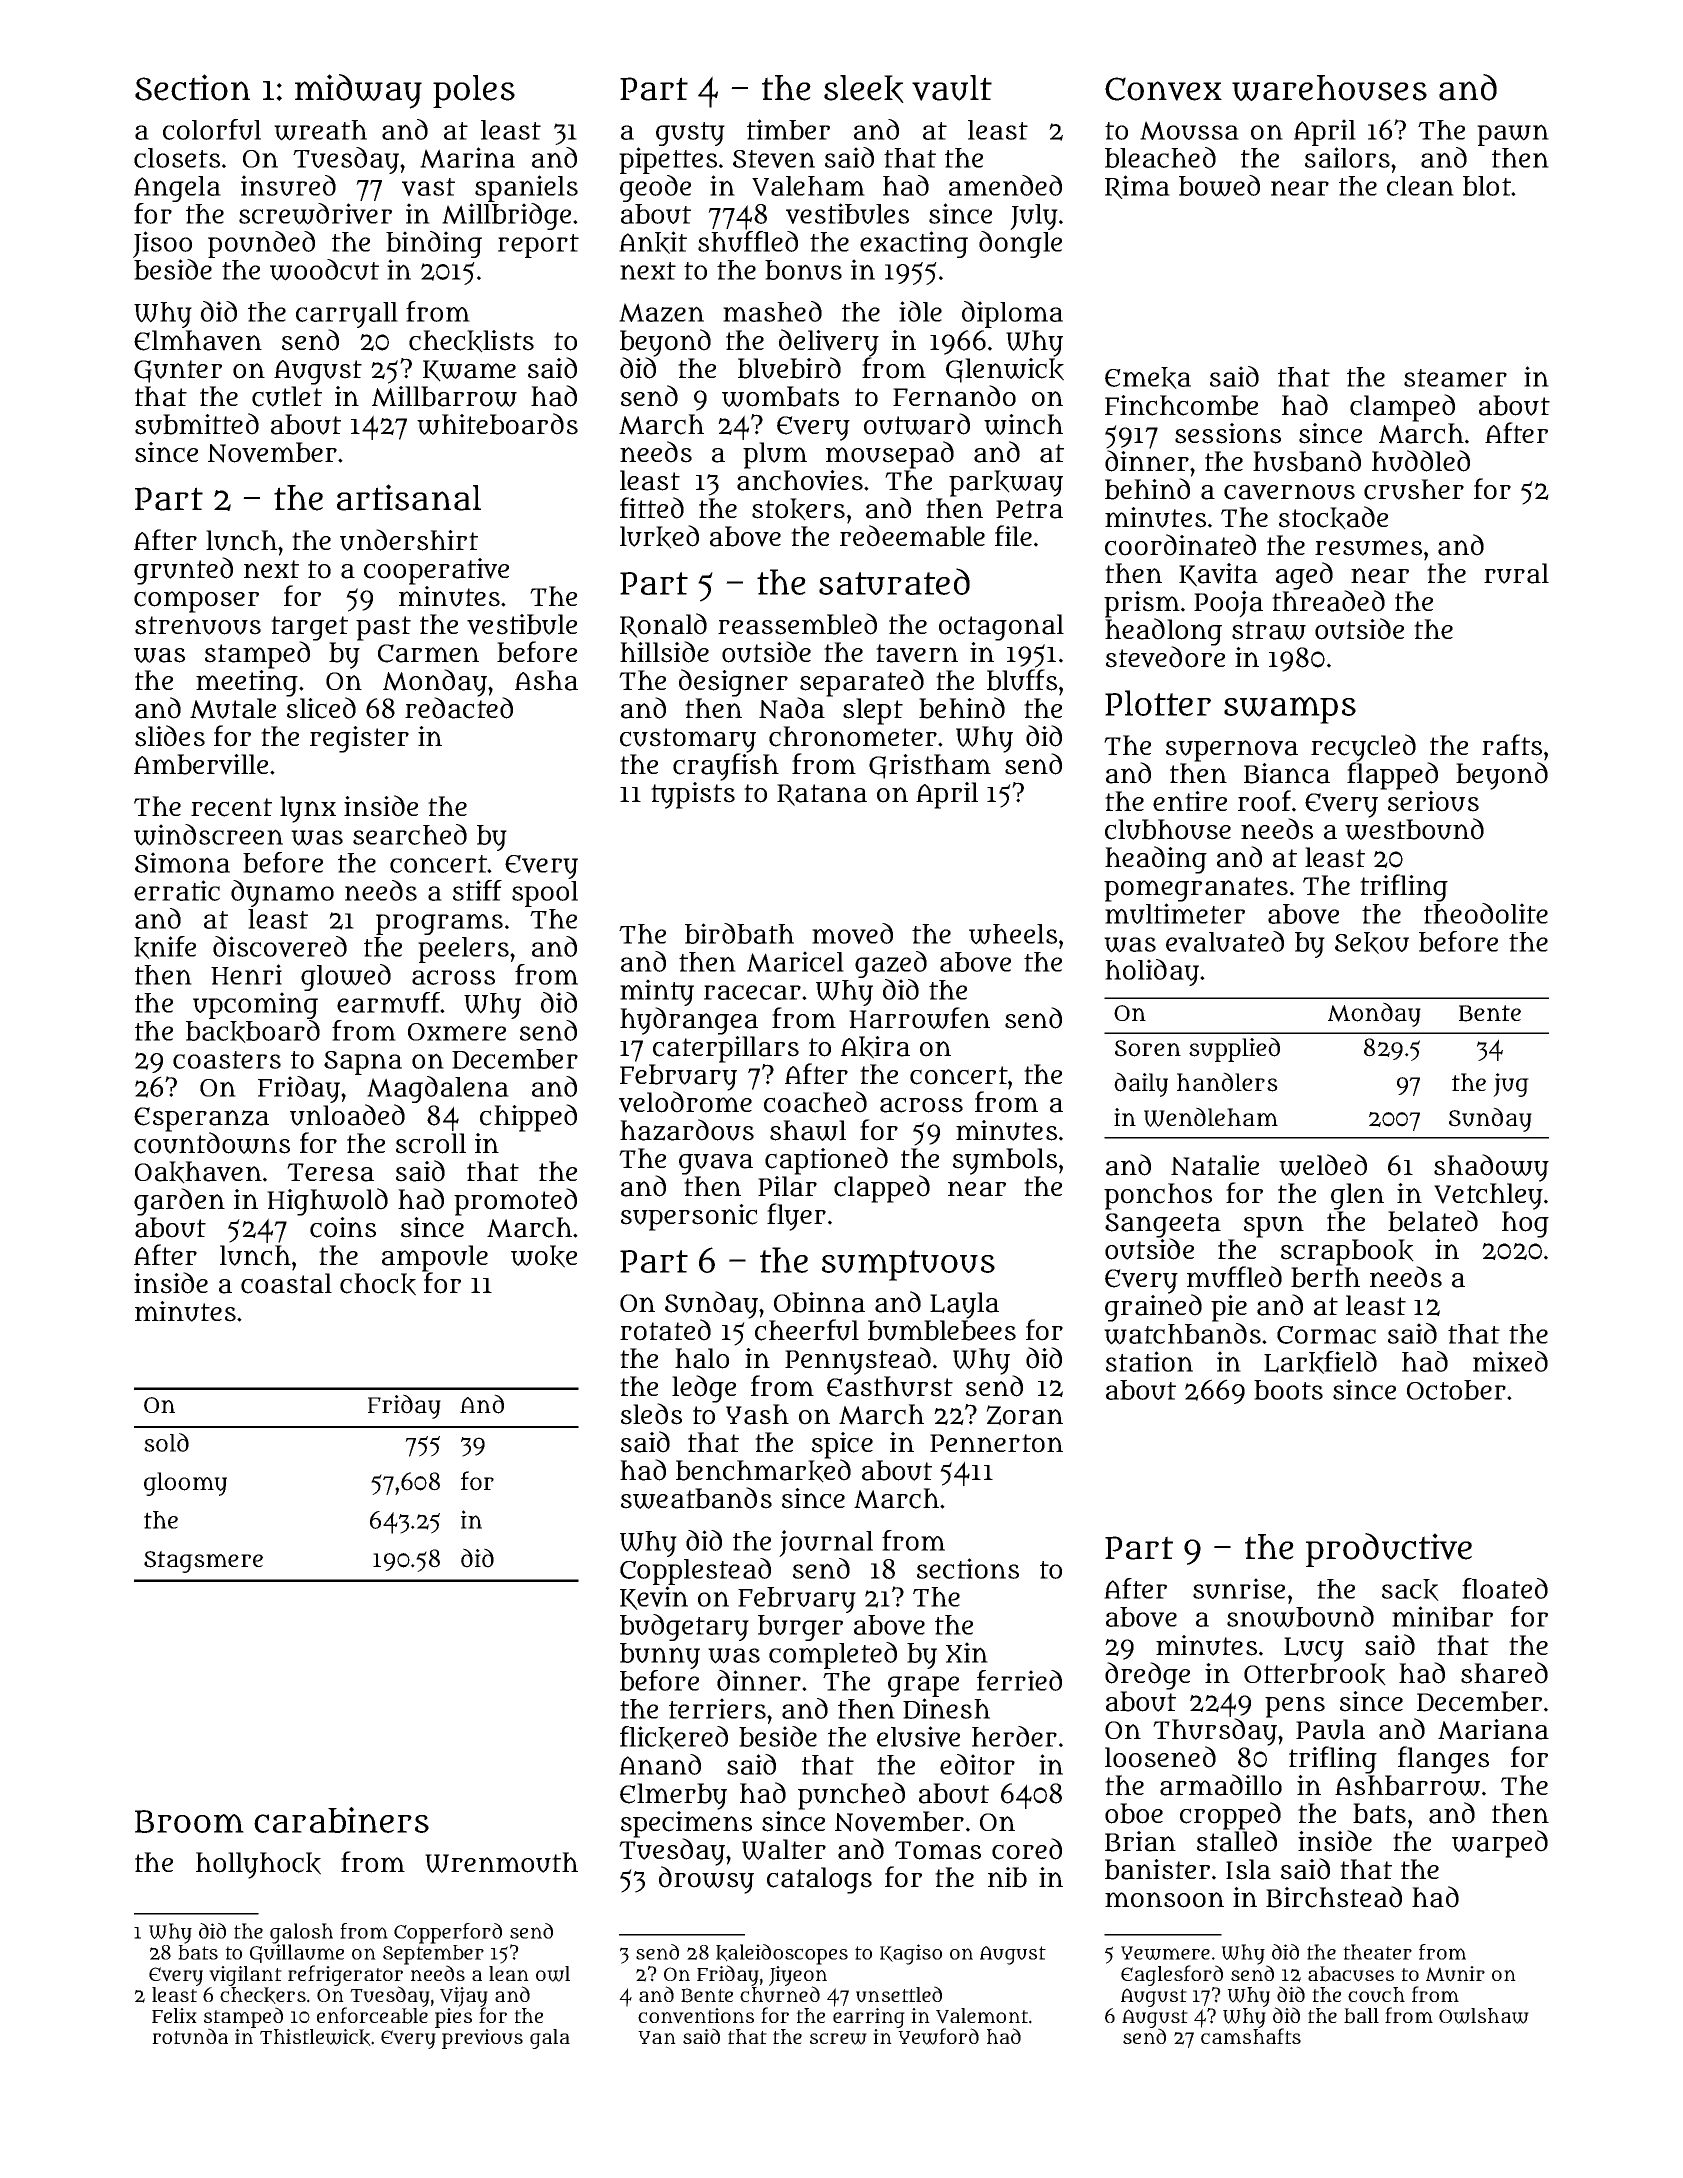 This screenshot has width=1683, height=2178. Describe the element at coordinates (179, 1202) in the screenshot. I see `garden` at that location.
